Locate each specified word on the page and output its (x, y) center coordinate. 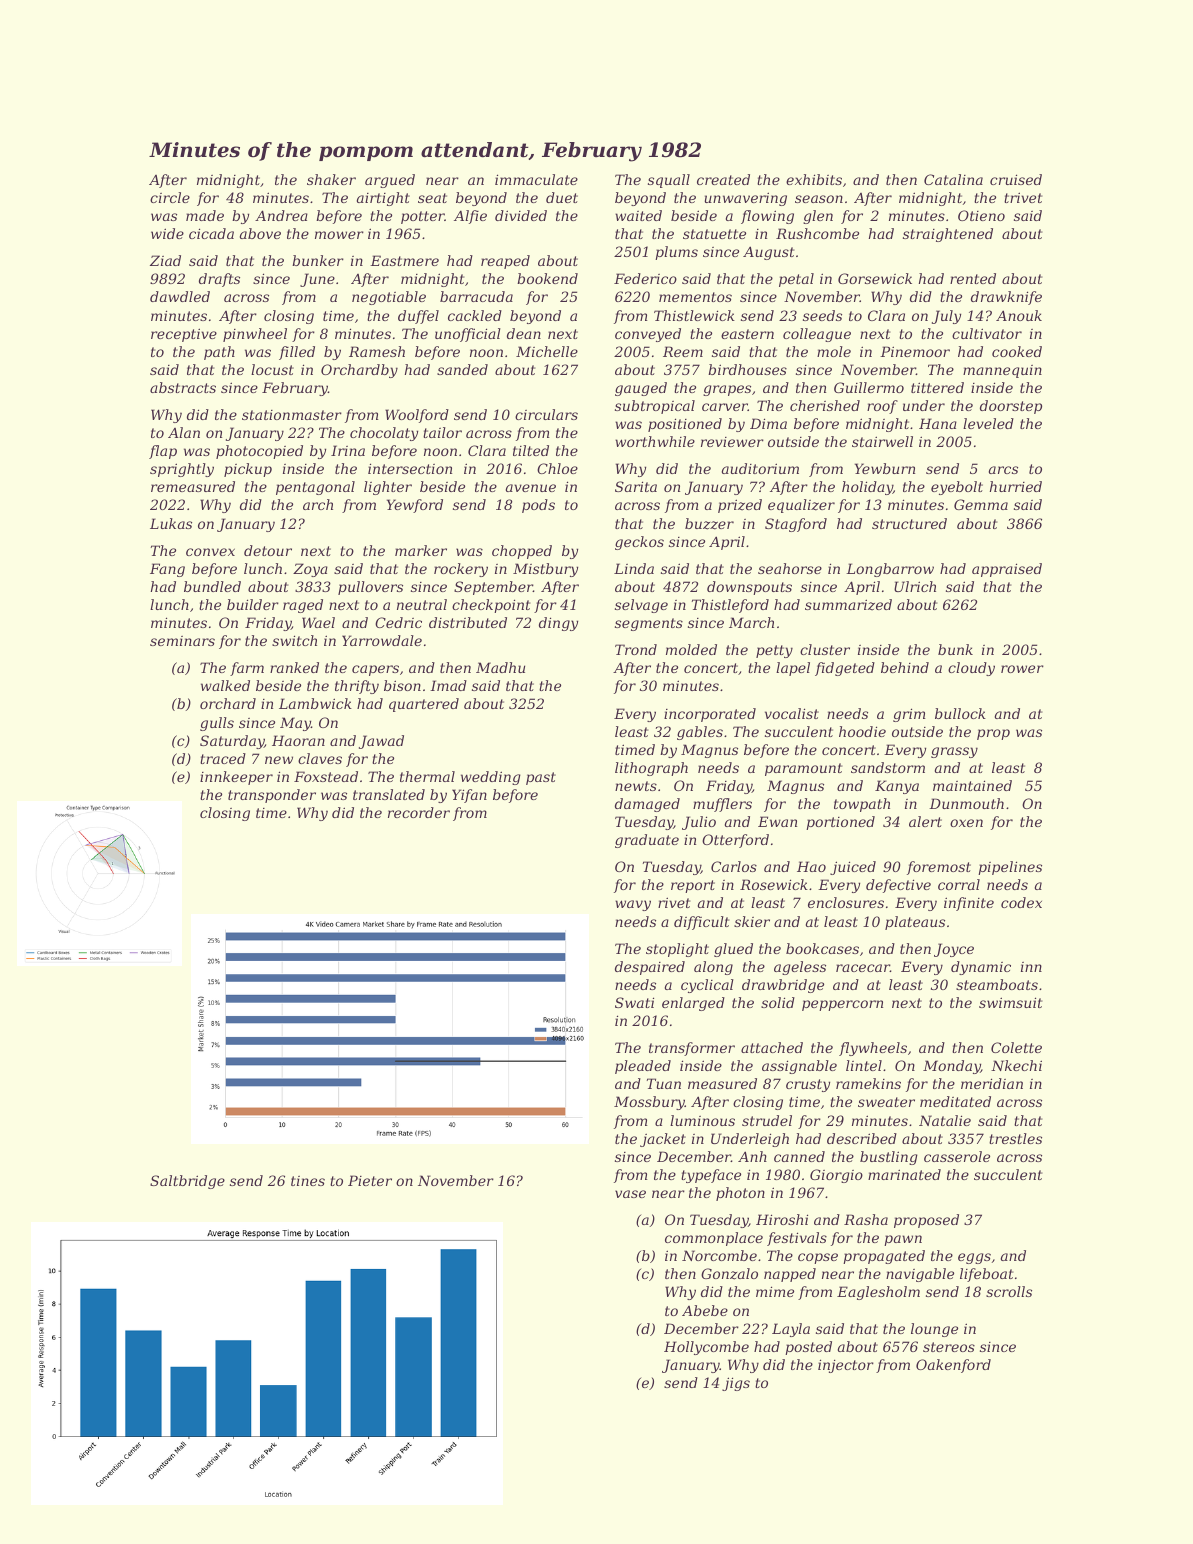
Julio (699, 823)
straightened (948, 235)
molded (691, 649)
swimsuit (1010, 1002)
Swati (634, 1002)
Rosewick (774, 884)
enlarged (693, 1004)
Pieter (370, 1180)
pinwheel (255, 335)
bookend (547, 278)
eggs (974, 1258)
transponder (272, 796)
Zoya (310, 570)
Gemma (981, 504)
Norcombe (719, 1255)
